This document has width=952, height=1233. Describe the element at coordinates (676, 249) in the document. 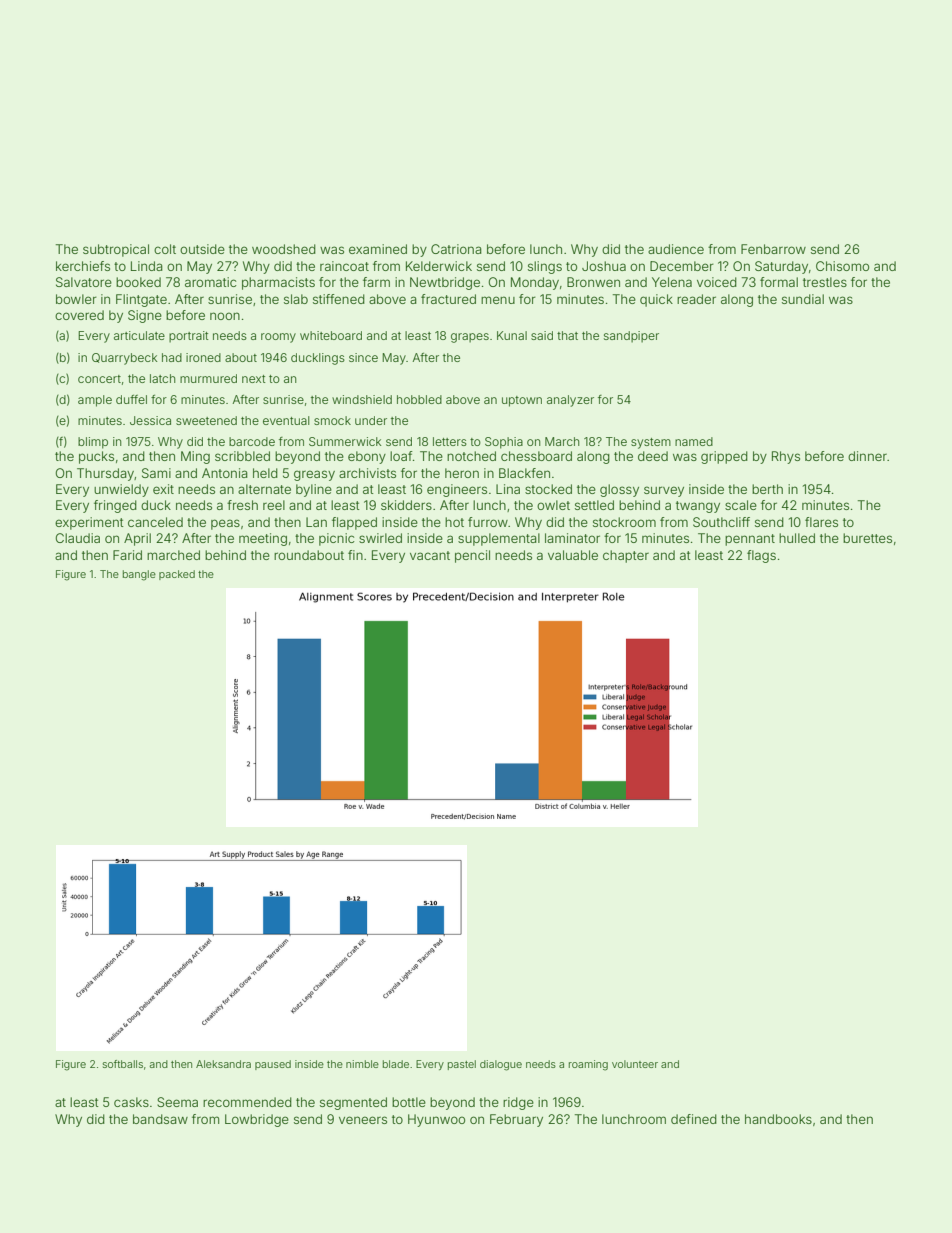

I see `audience` at that location.
